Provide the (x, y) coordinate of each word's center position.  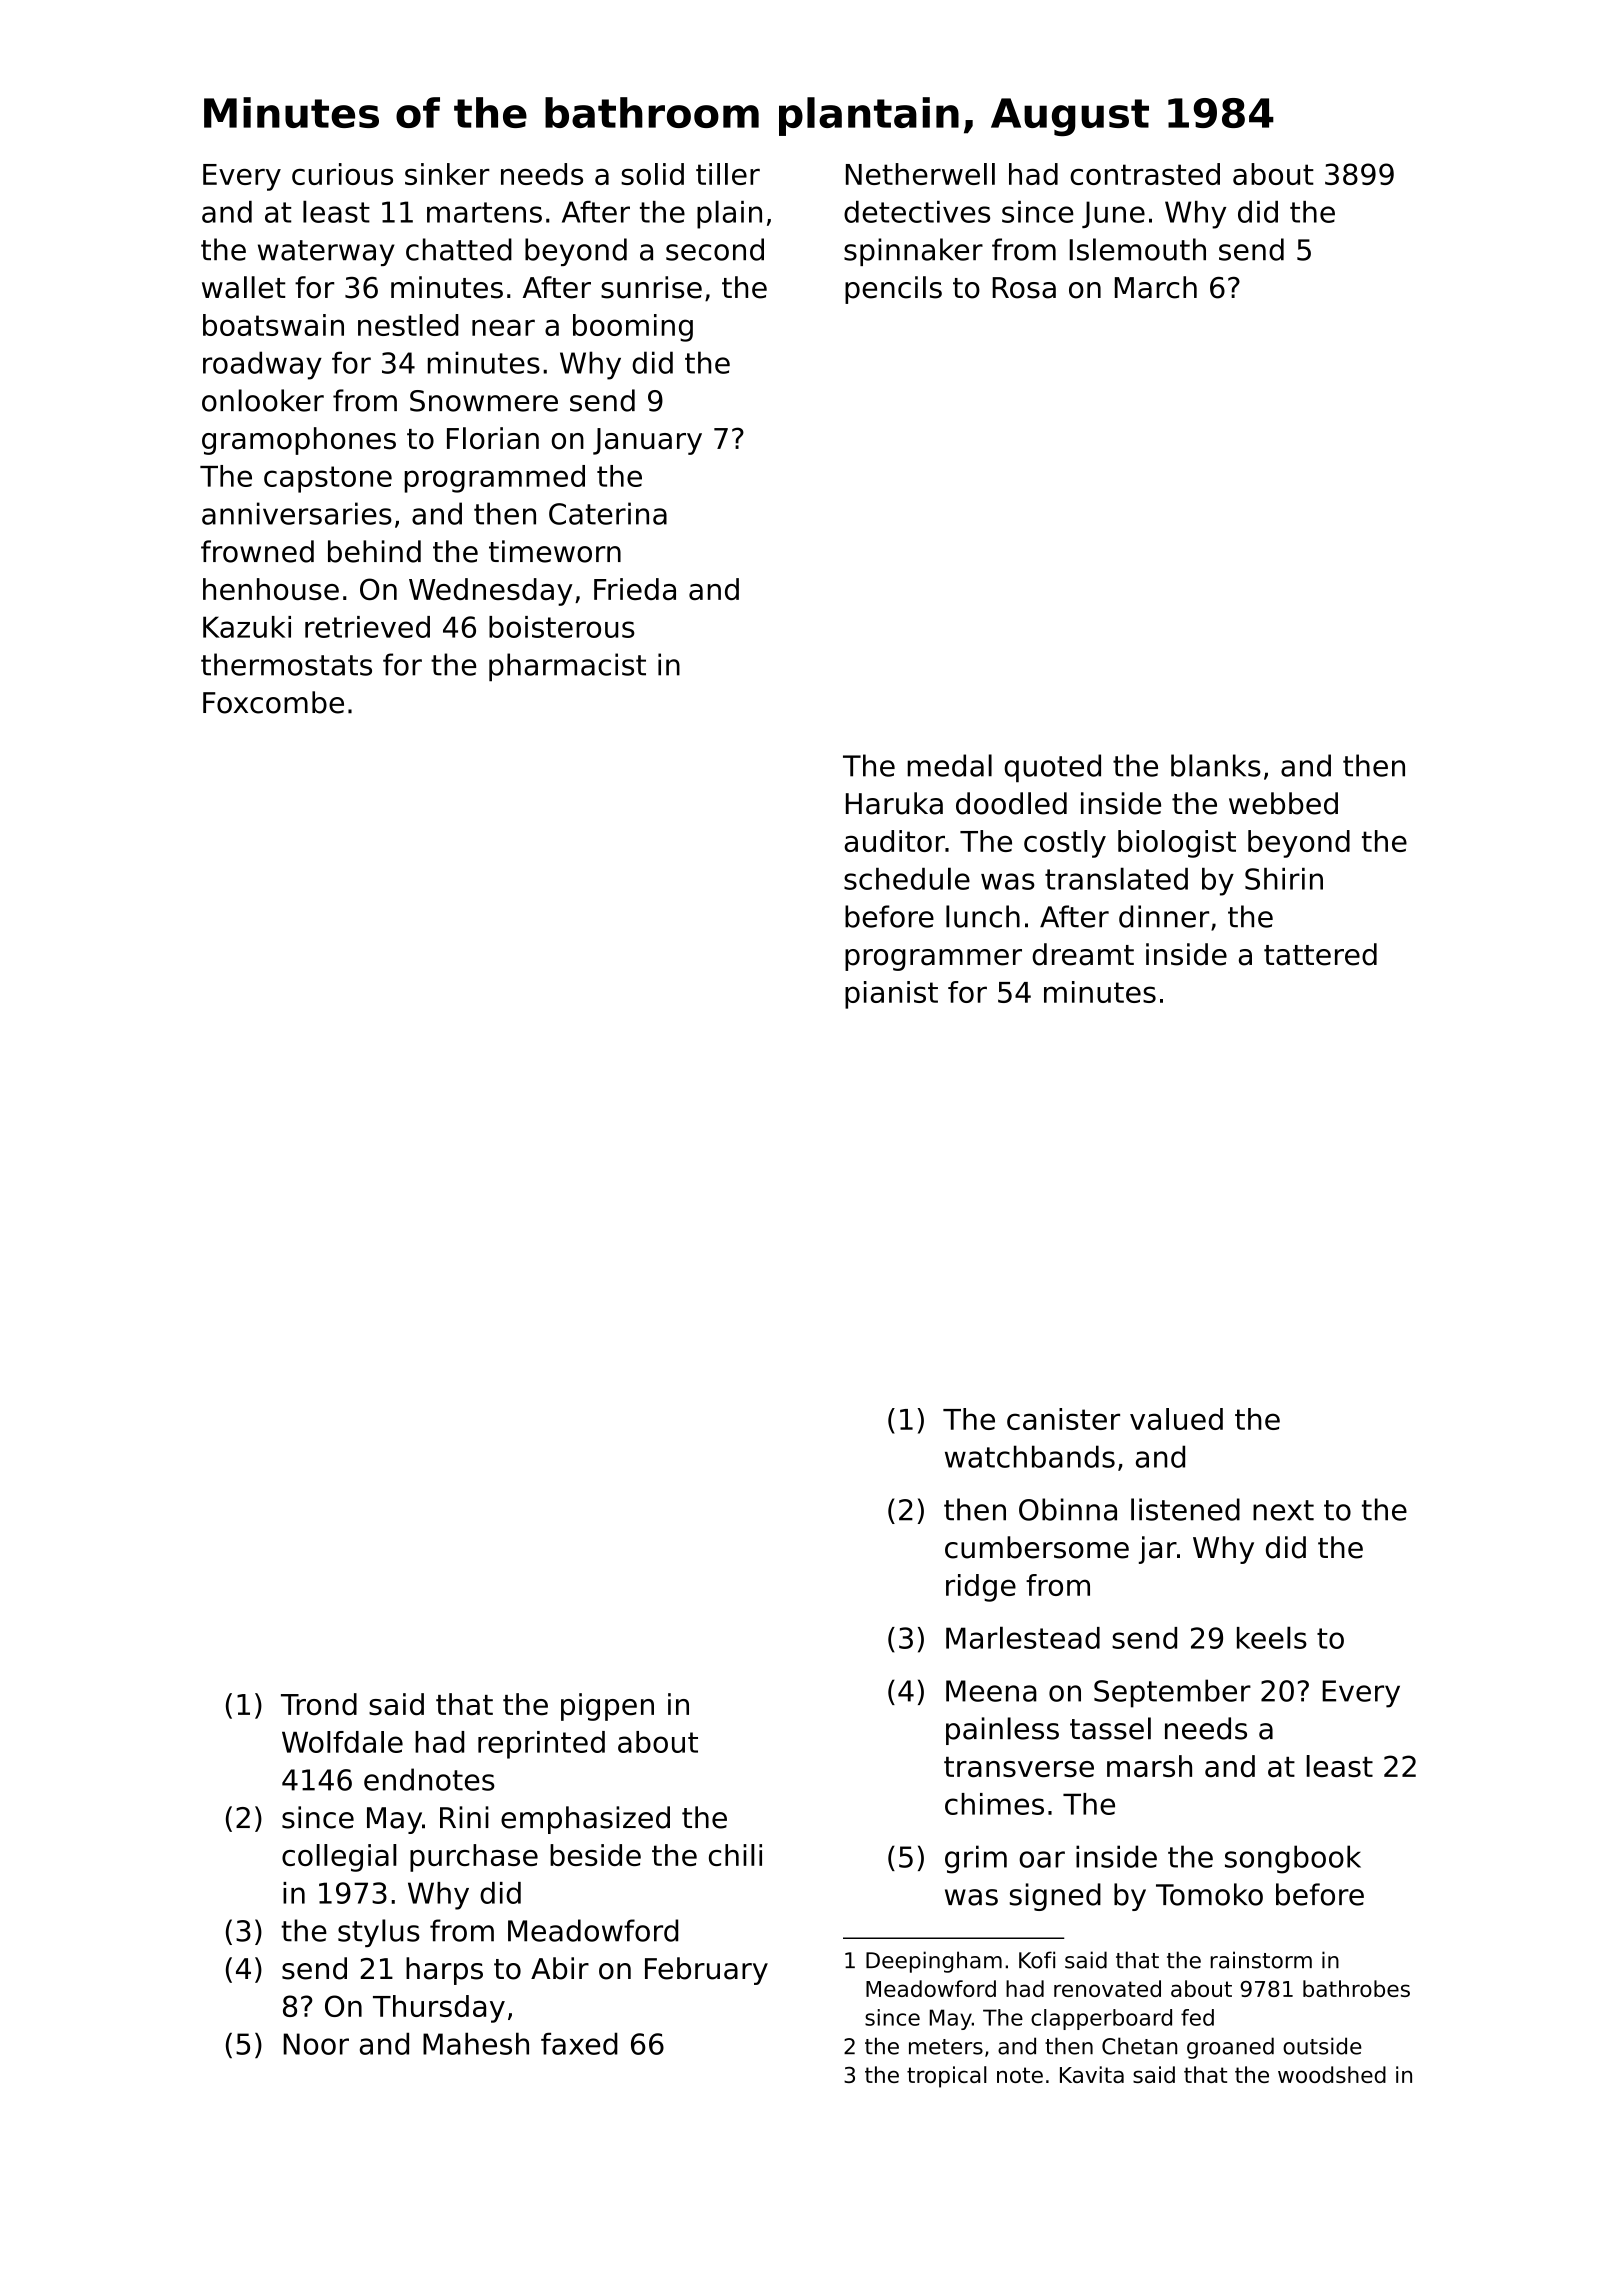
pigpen (607, 1707)
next (1283, 1510)
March (1156, 287)
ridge (981, 1588)
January (647, 441)
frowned (257, 551)
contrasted (1145, 174)
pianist (891, 995)
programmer (933, 960)
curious (342, 174)
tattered (1320, 954)
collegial (339, 1858)
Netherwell (920, 174)
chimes (994, 1804)
